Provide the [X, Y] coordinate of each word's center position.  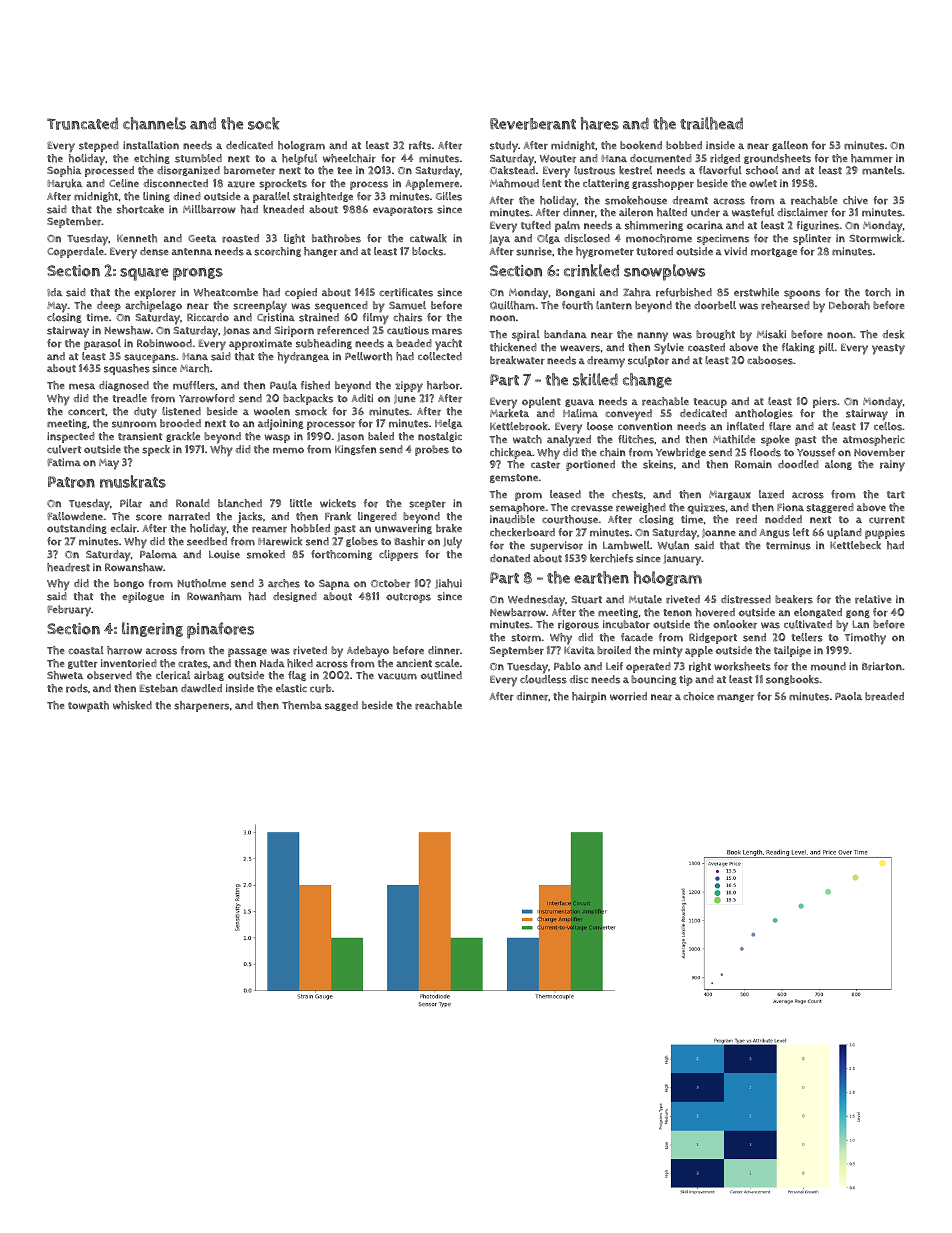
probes [432, 450]
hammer [872, 158]
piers [825, 402]
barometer [249, 170]
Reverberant [533, 124]
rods [77, 688]
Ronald [193, 503]
